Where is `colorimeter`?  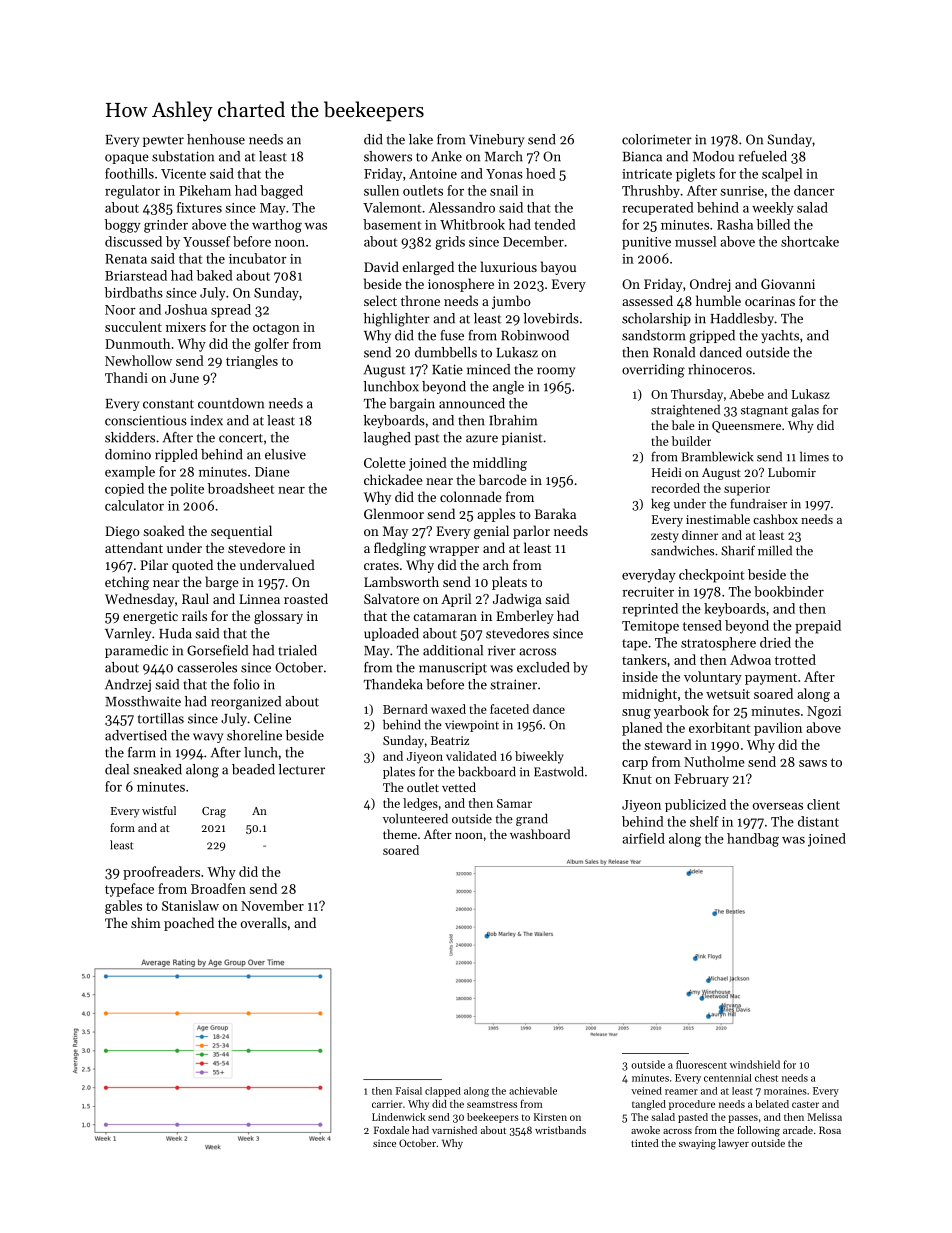
colorimeter is located at coordinates (657, 139).
